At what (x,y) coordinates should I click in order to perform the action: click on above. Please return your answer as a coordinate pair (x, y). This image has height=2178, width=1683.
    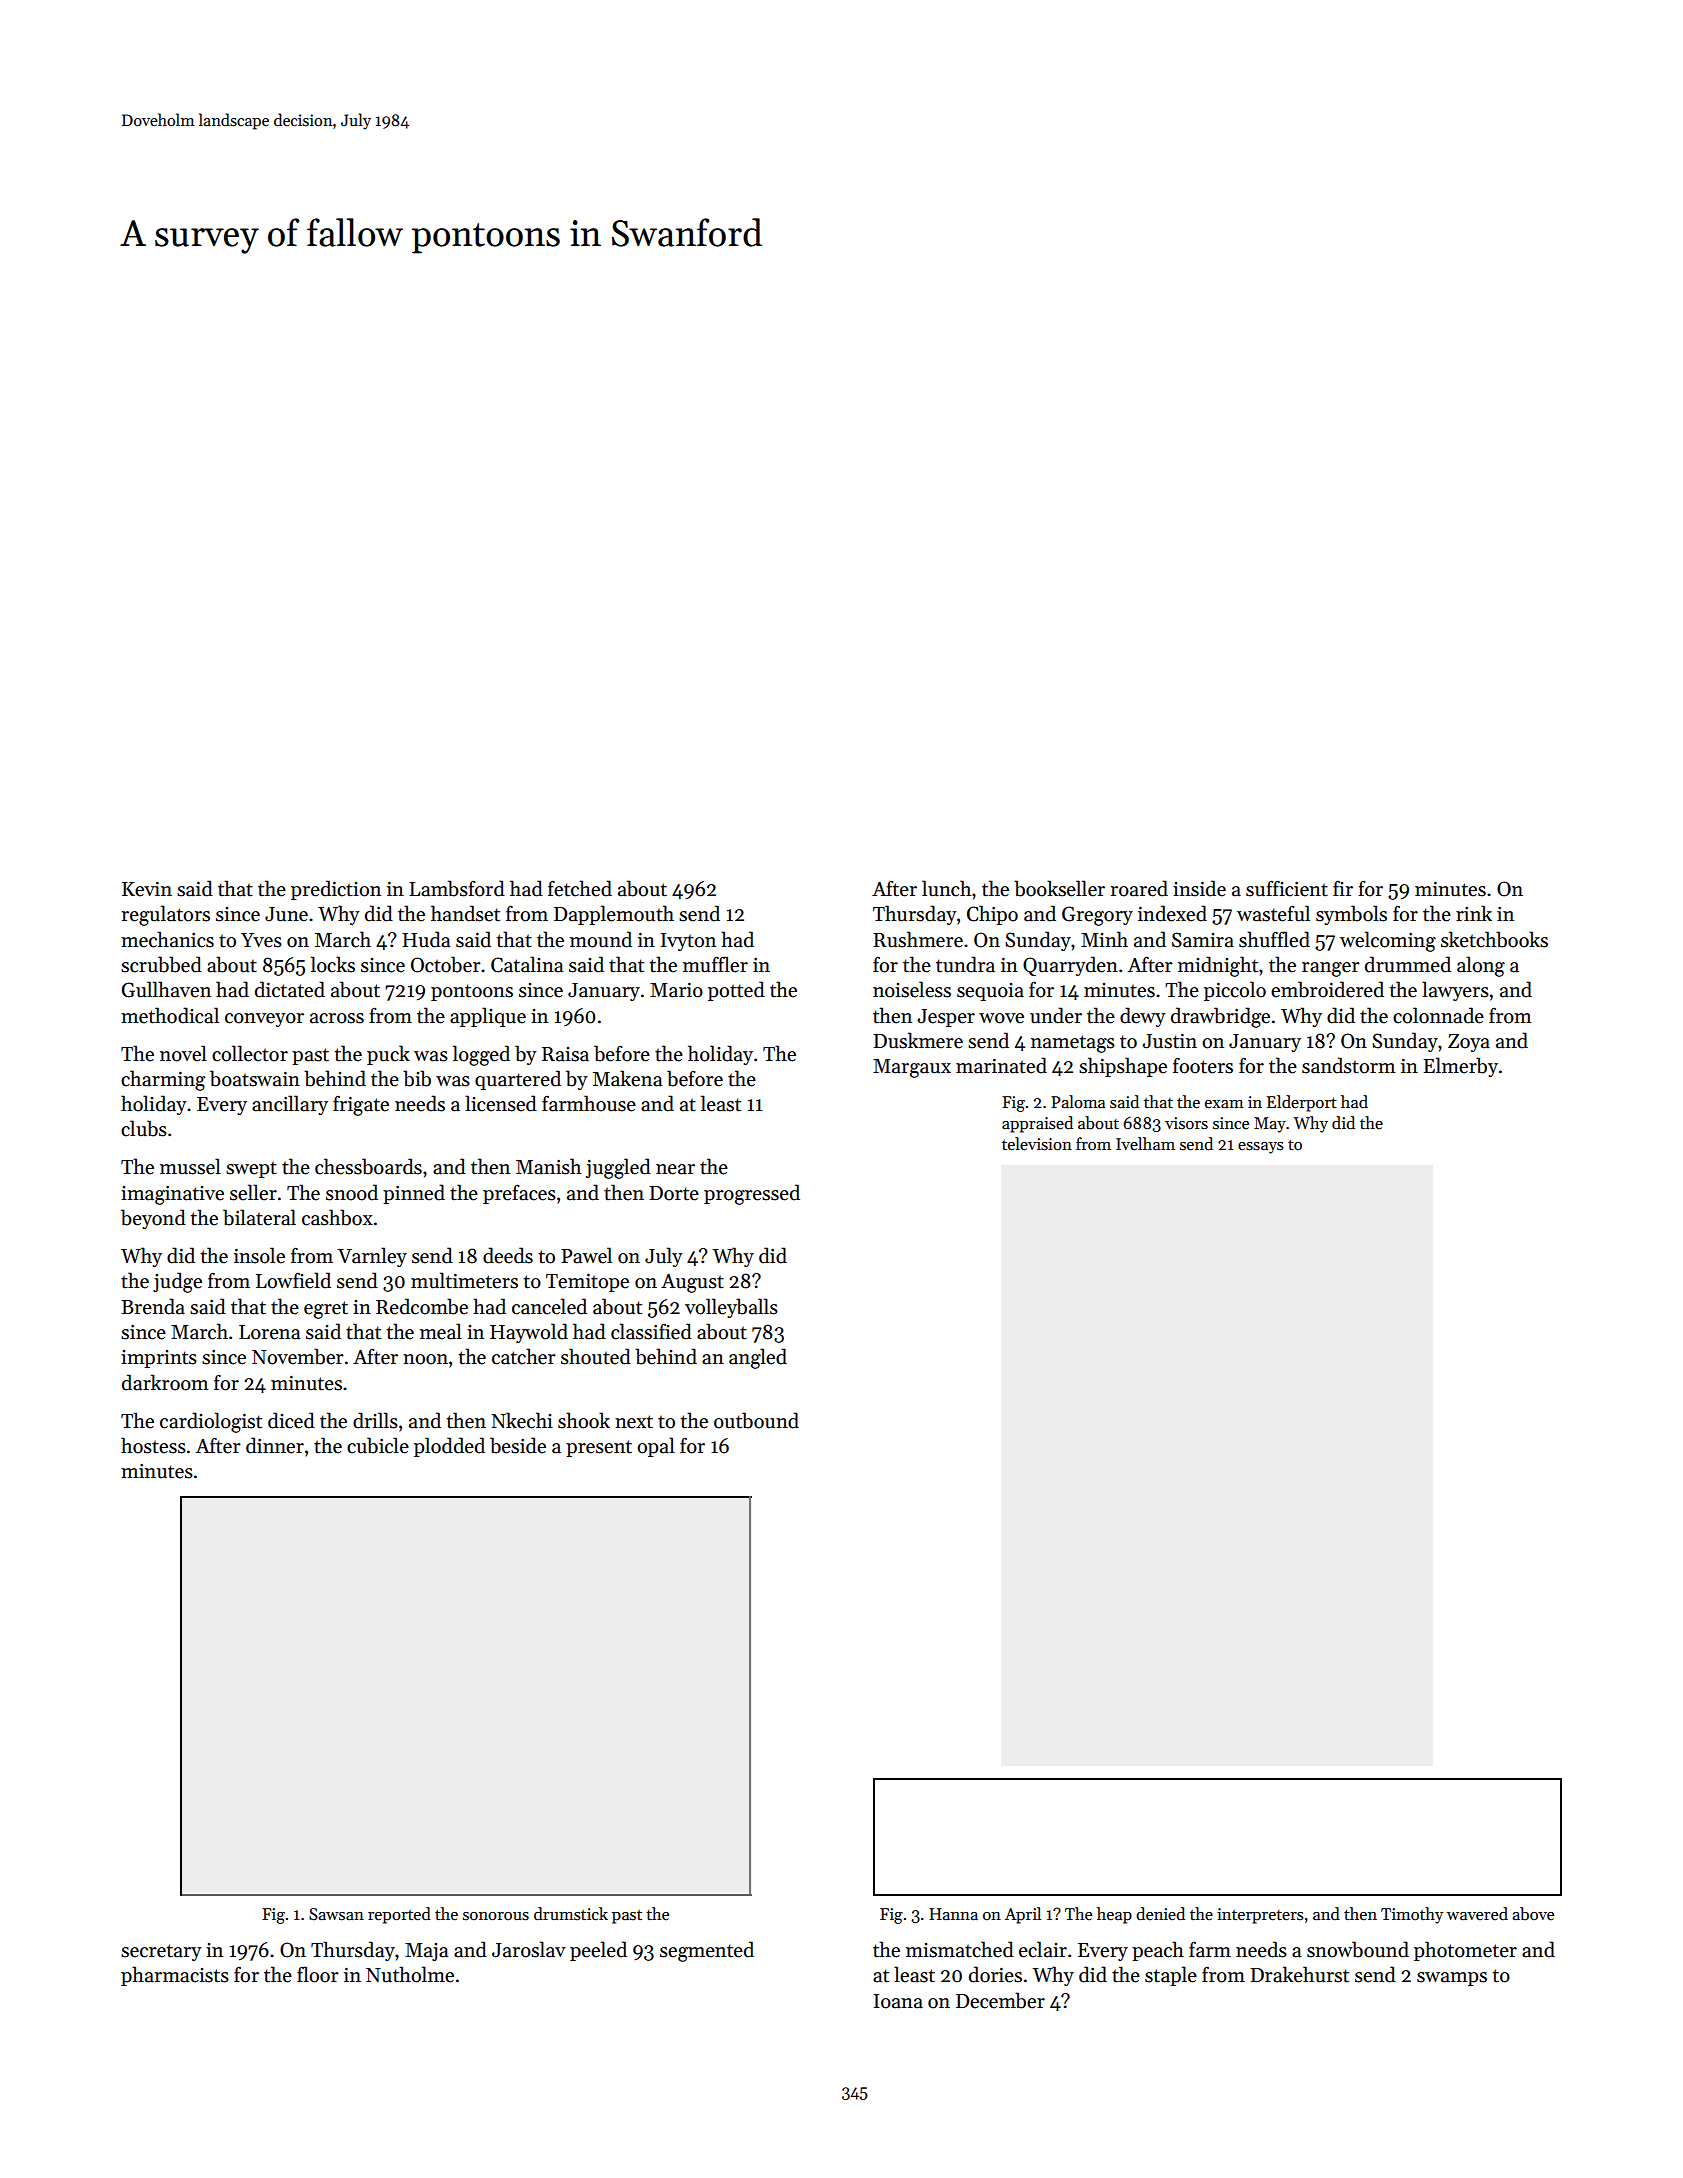
    Looking at the image, I should click on (1533, 1914).
